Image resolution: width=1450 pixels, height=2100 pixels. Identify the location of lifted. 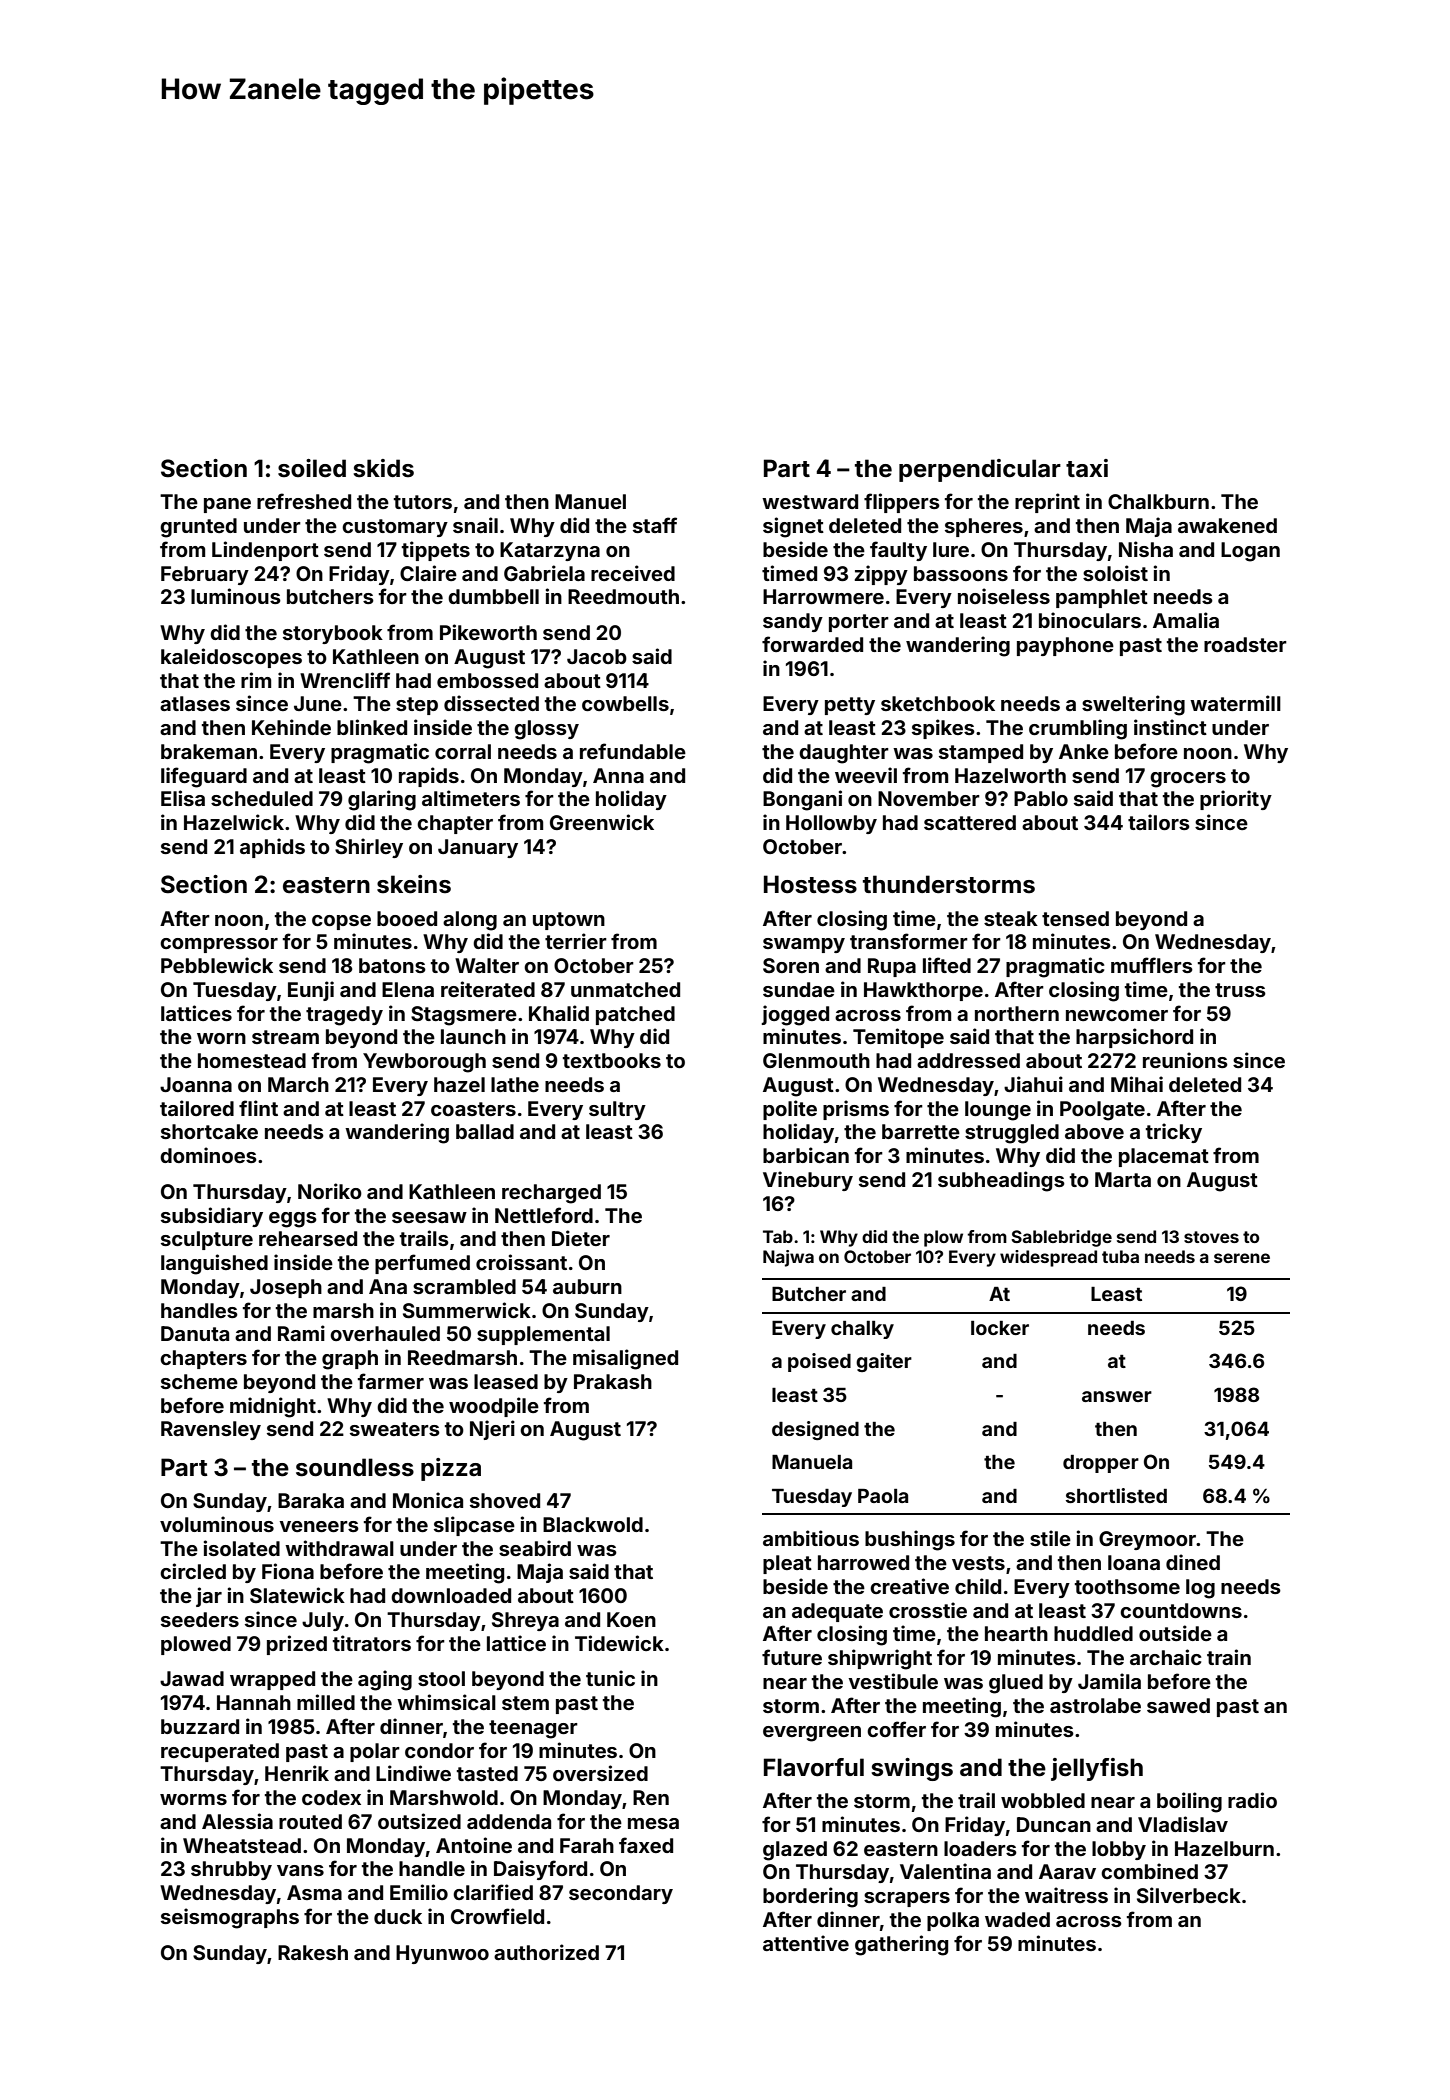
(947, 965).
